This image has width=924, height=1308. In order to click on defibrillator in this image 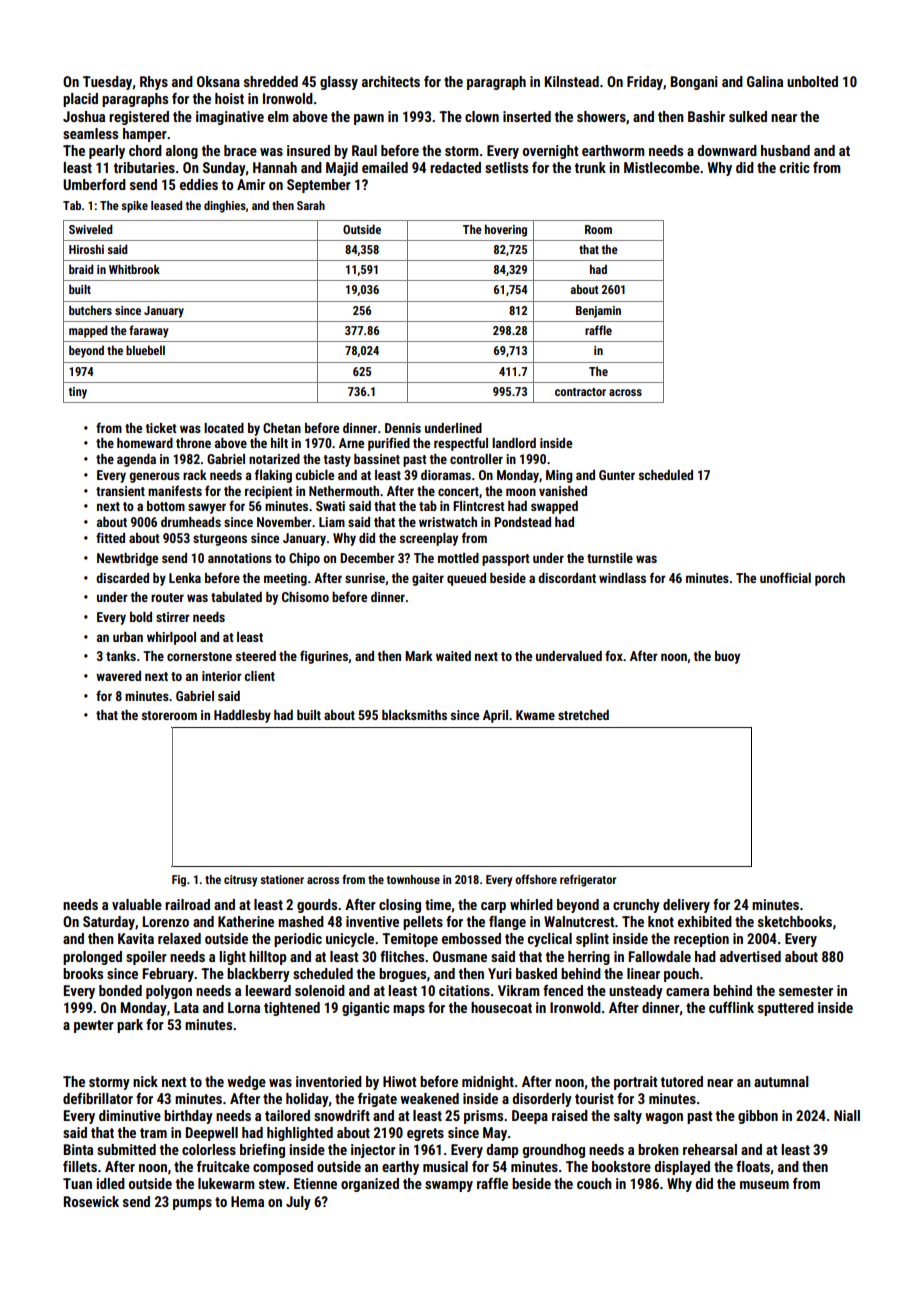, I will do `click(98, 1098)`.
